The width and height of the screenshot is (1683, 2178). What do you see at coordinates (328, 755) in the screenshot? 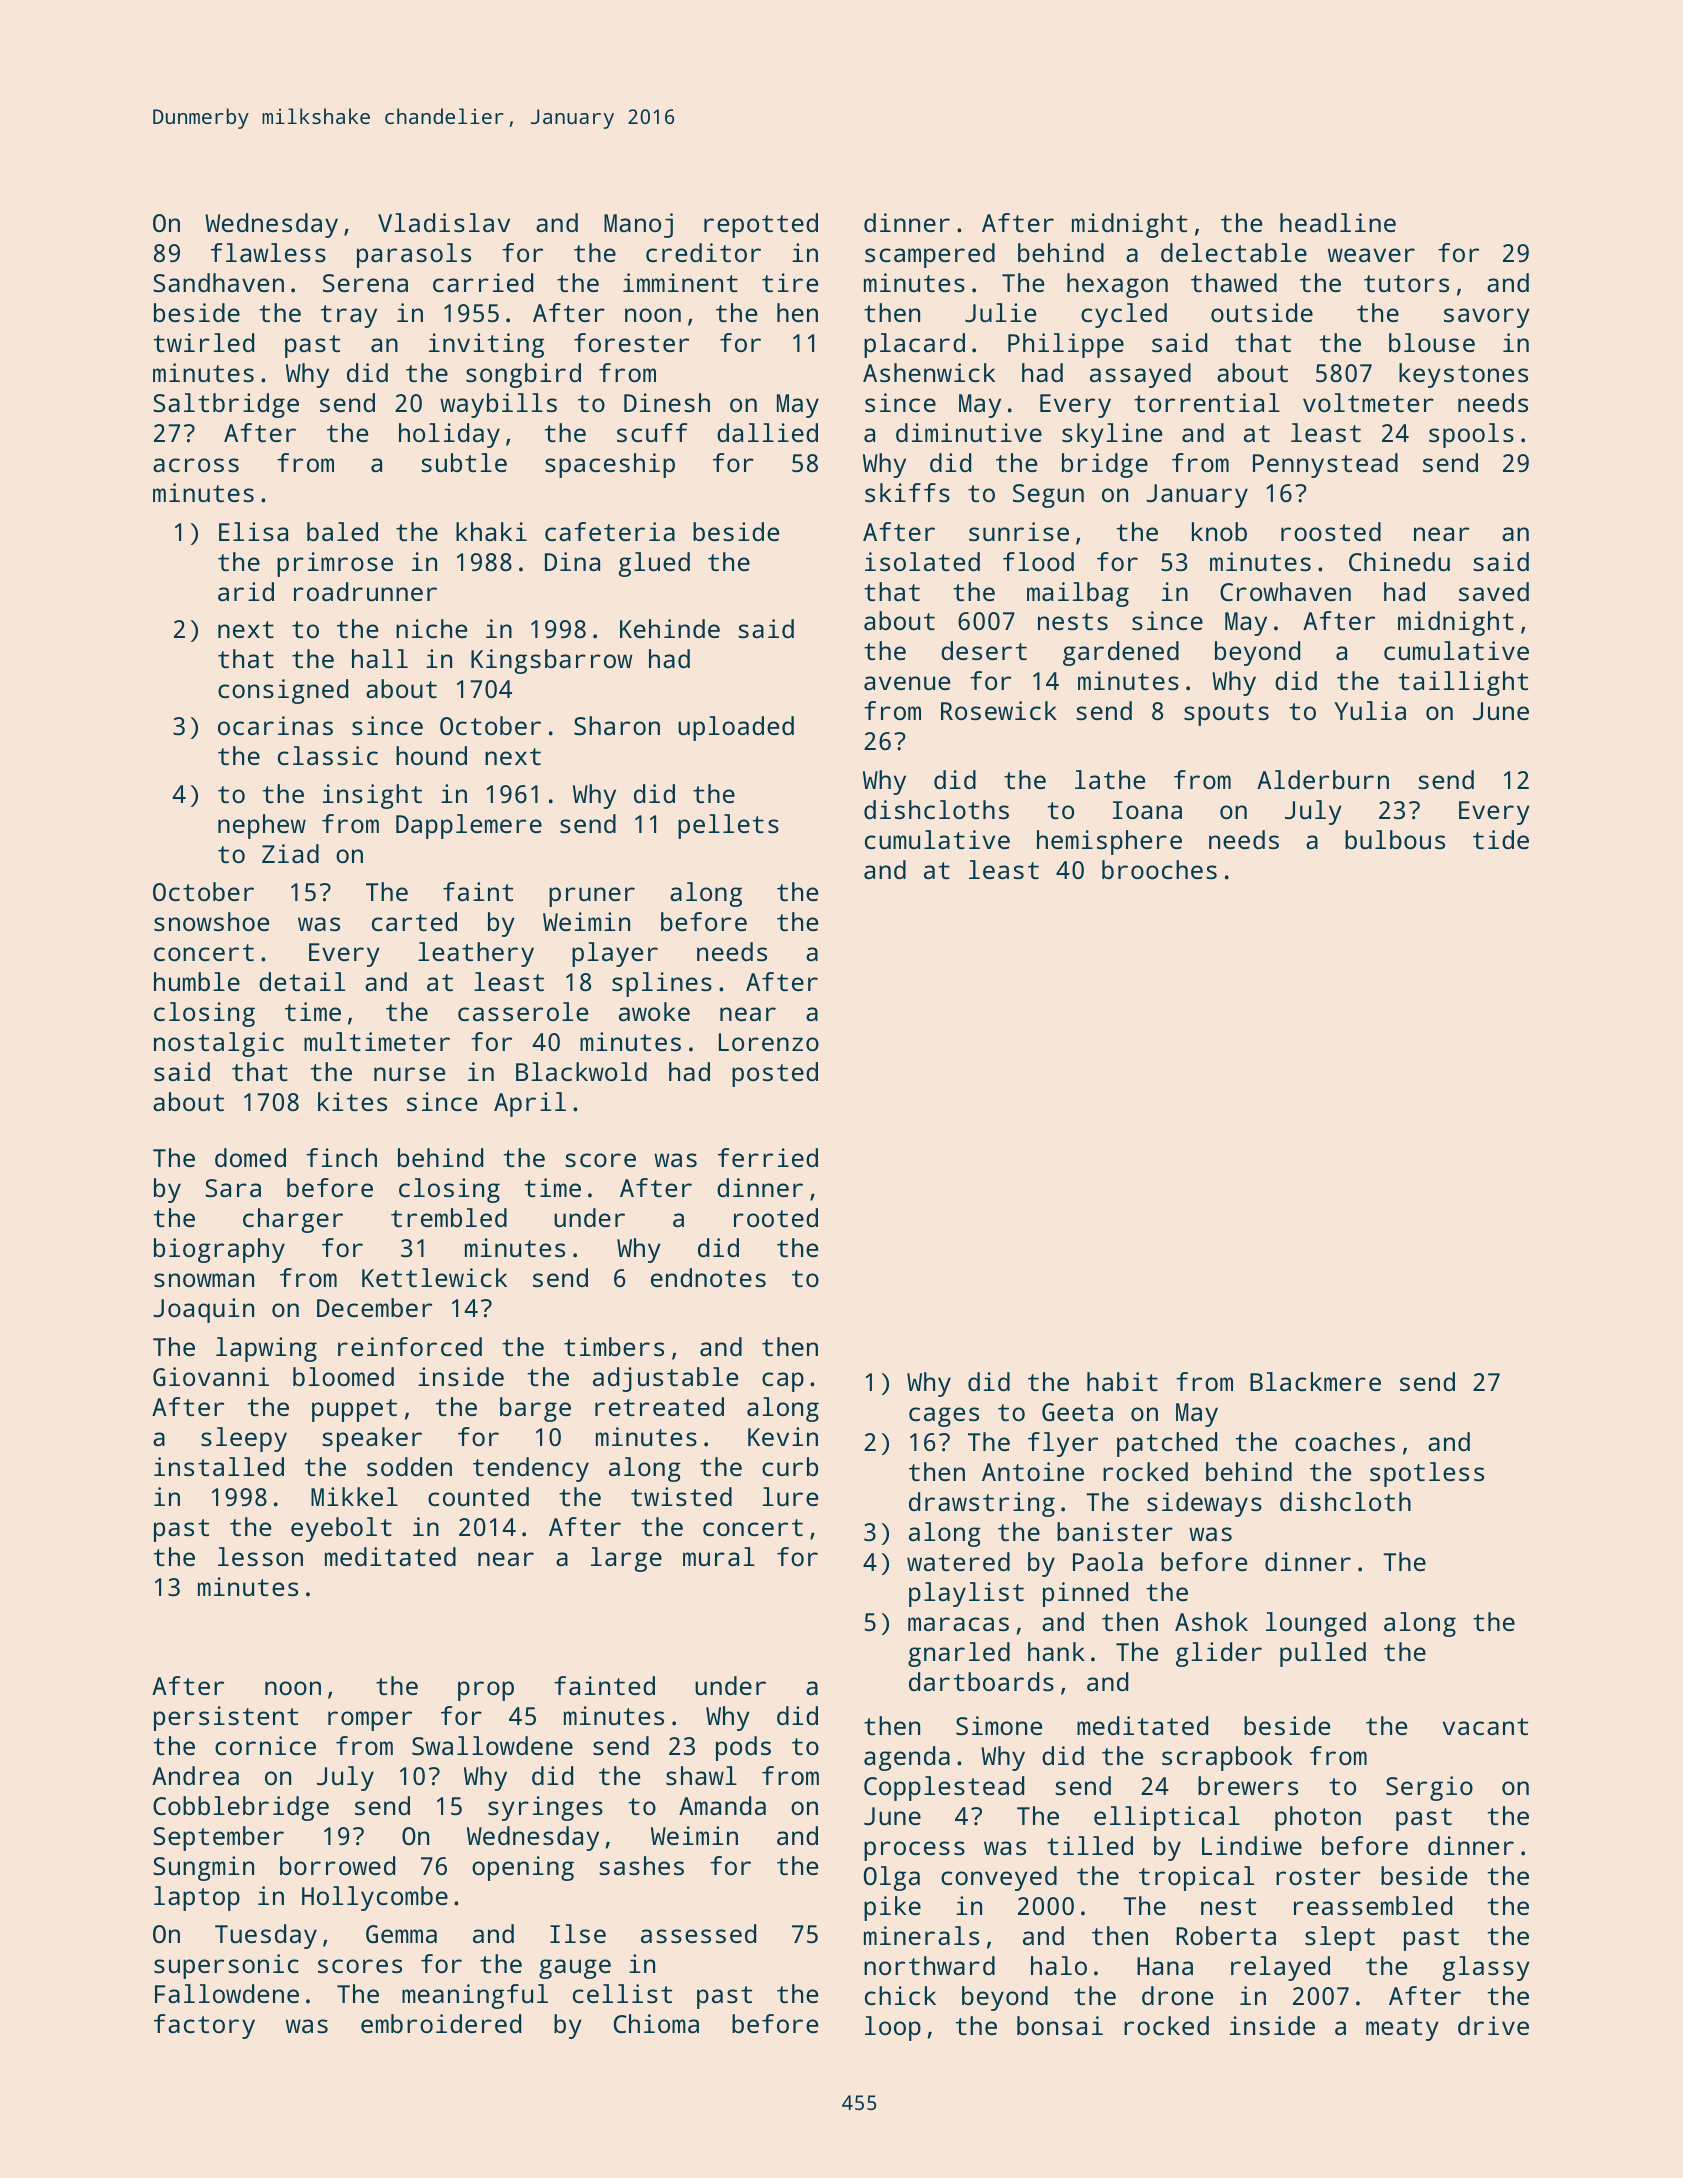
I see `classic` at bounding box center [328, 755].
